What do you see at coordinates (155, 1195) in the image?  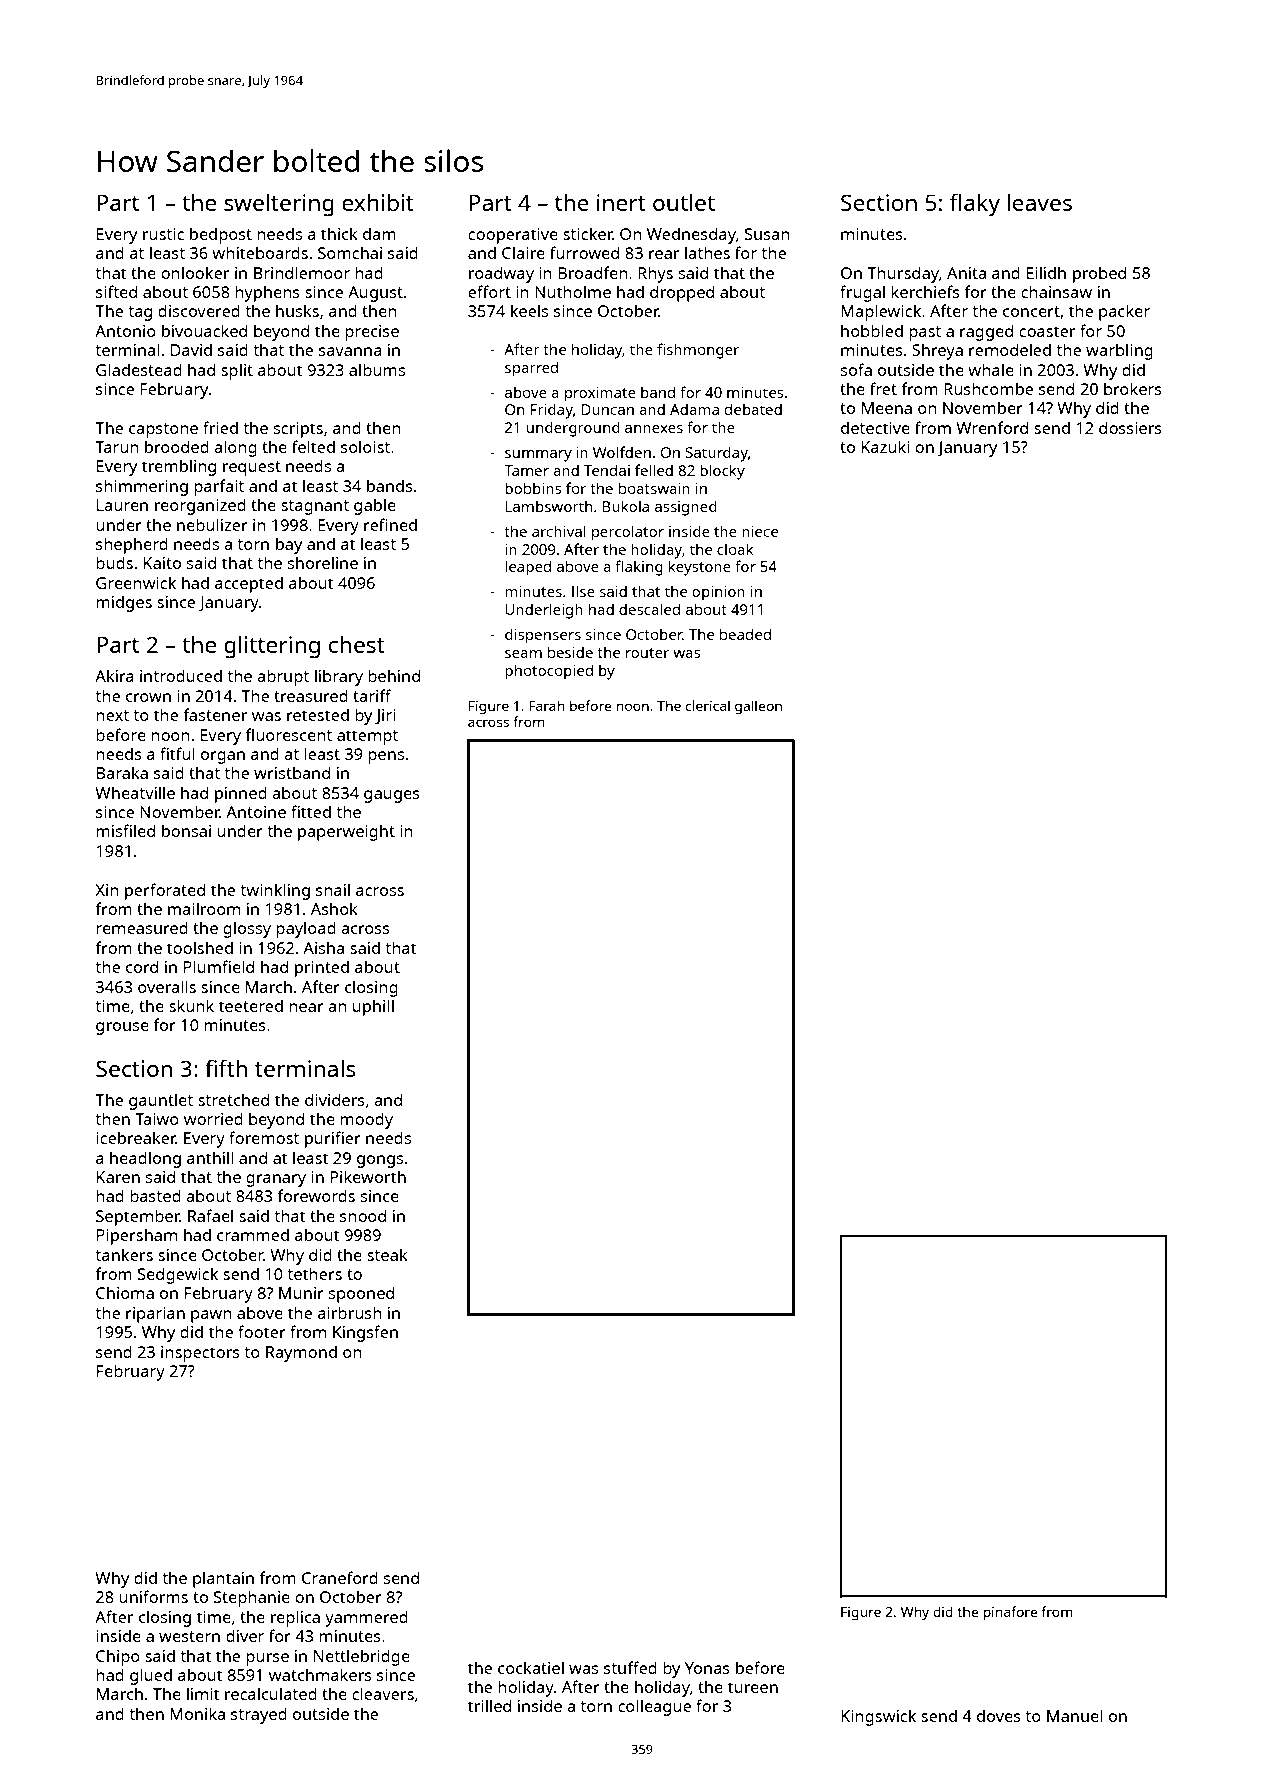 I see `basted` at bounding box center [155, 1195].
